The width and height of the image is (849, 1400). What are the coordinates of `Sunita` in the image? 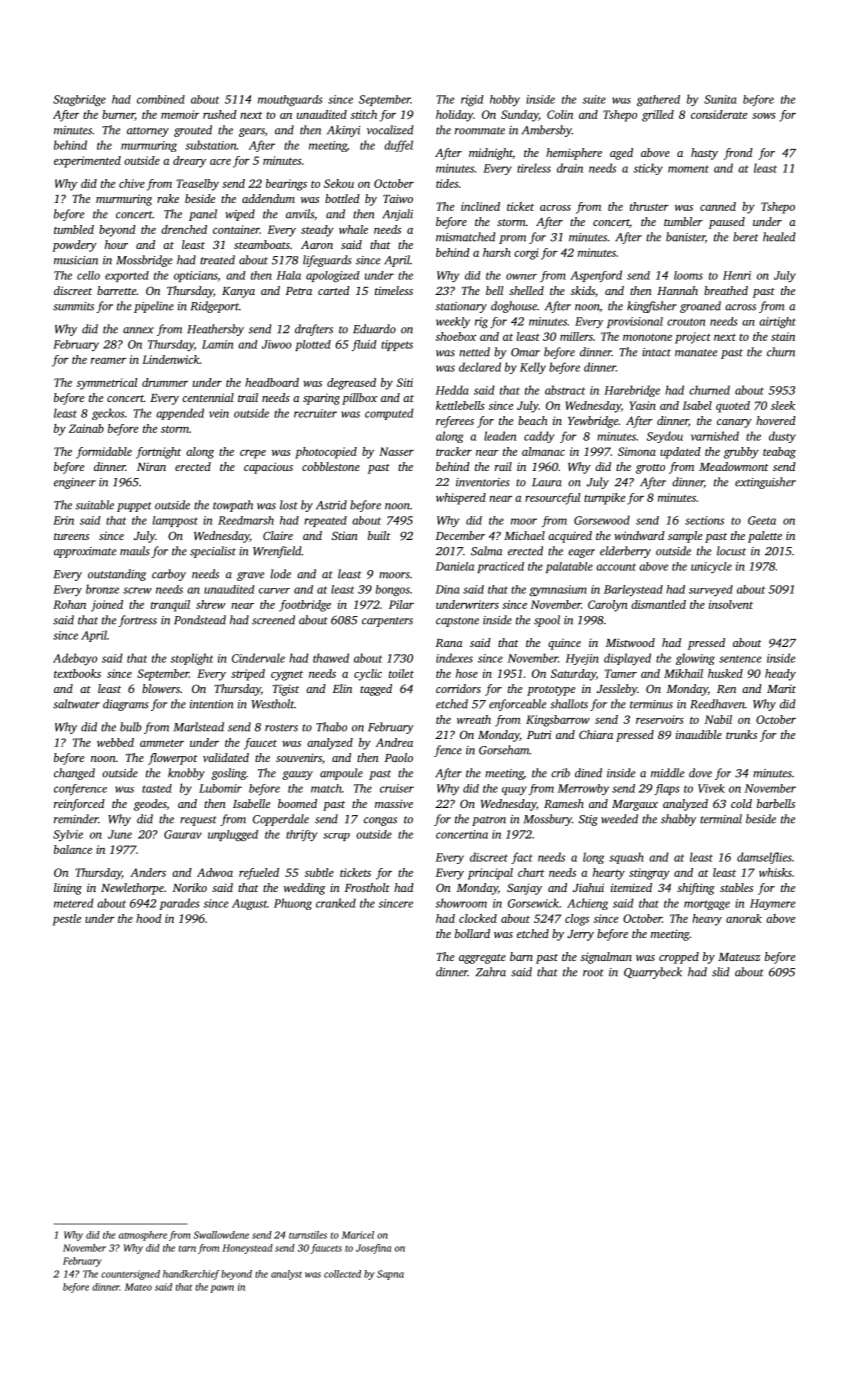 It's located at (720, 99).
